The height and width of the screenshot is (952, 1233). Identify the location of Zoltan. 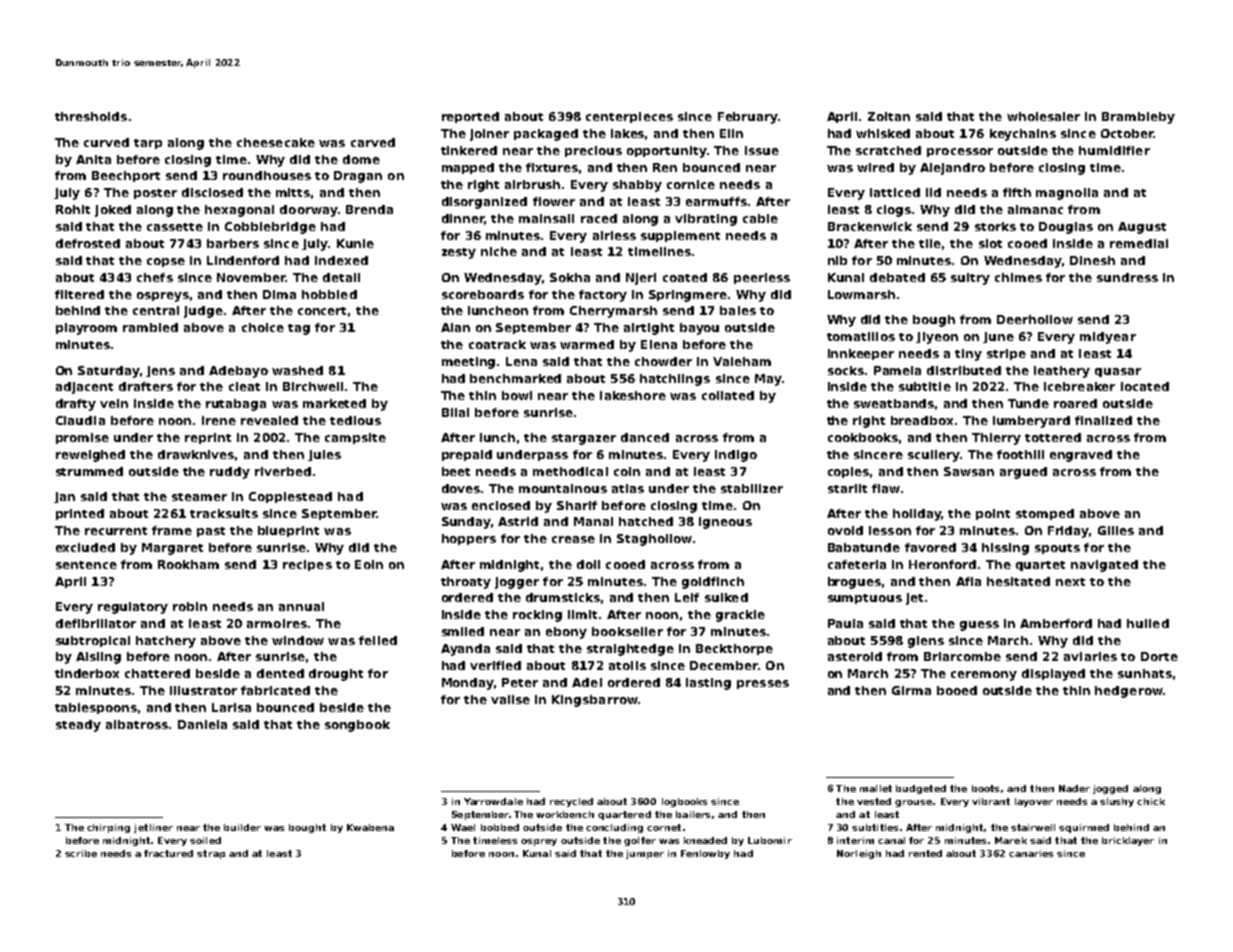
(889, 116).
